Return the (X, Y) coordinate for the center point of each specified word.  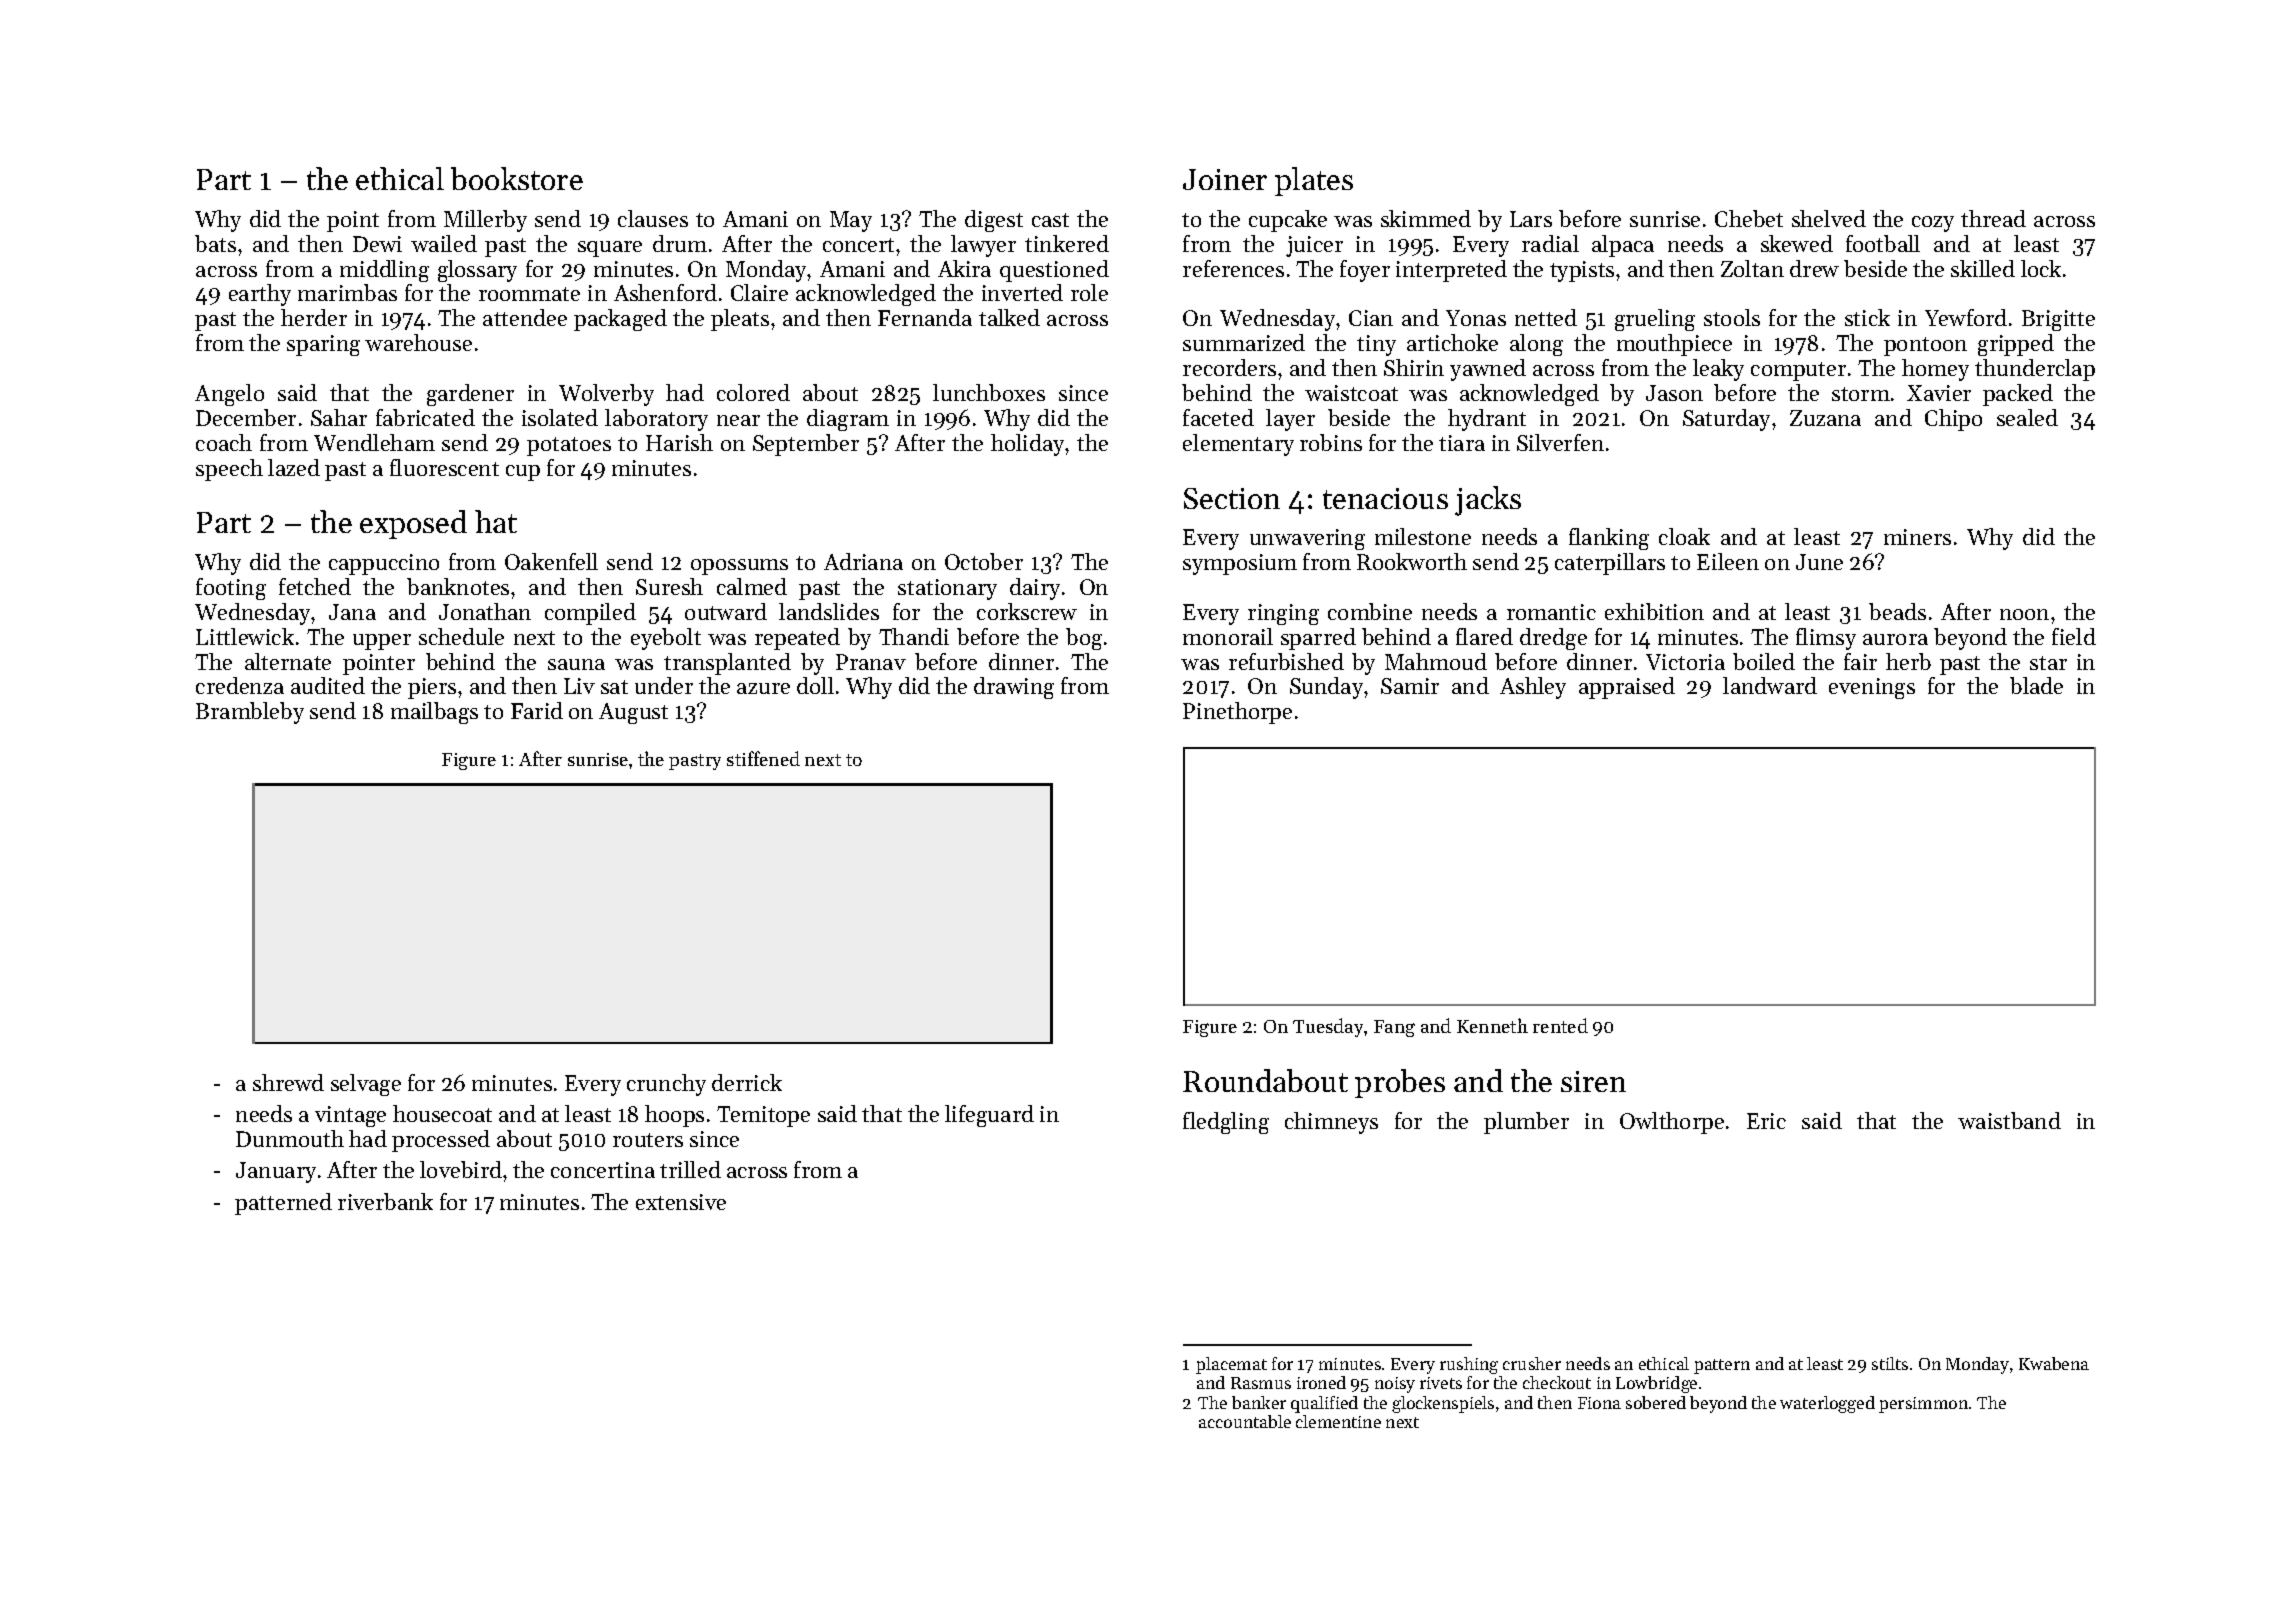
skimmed (1426, 218)
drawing (1014, 688)
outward (726, 611)
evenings (1872, 688)
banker (1259, 1402)
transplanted (727, 664)
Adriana (863, 561)
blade (2036, 685)
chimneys (1331, 1123)
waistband (2009, 1120)
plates (1314, 181)
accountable (1245, 1421)
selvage (366, 1085)
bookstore (517, 178)
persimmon (1923, 1405)
